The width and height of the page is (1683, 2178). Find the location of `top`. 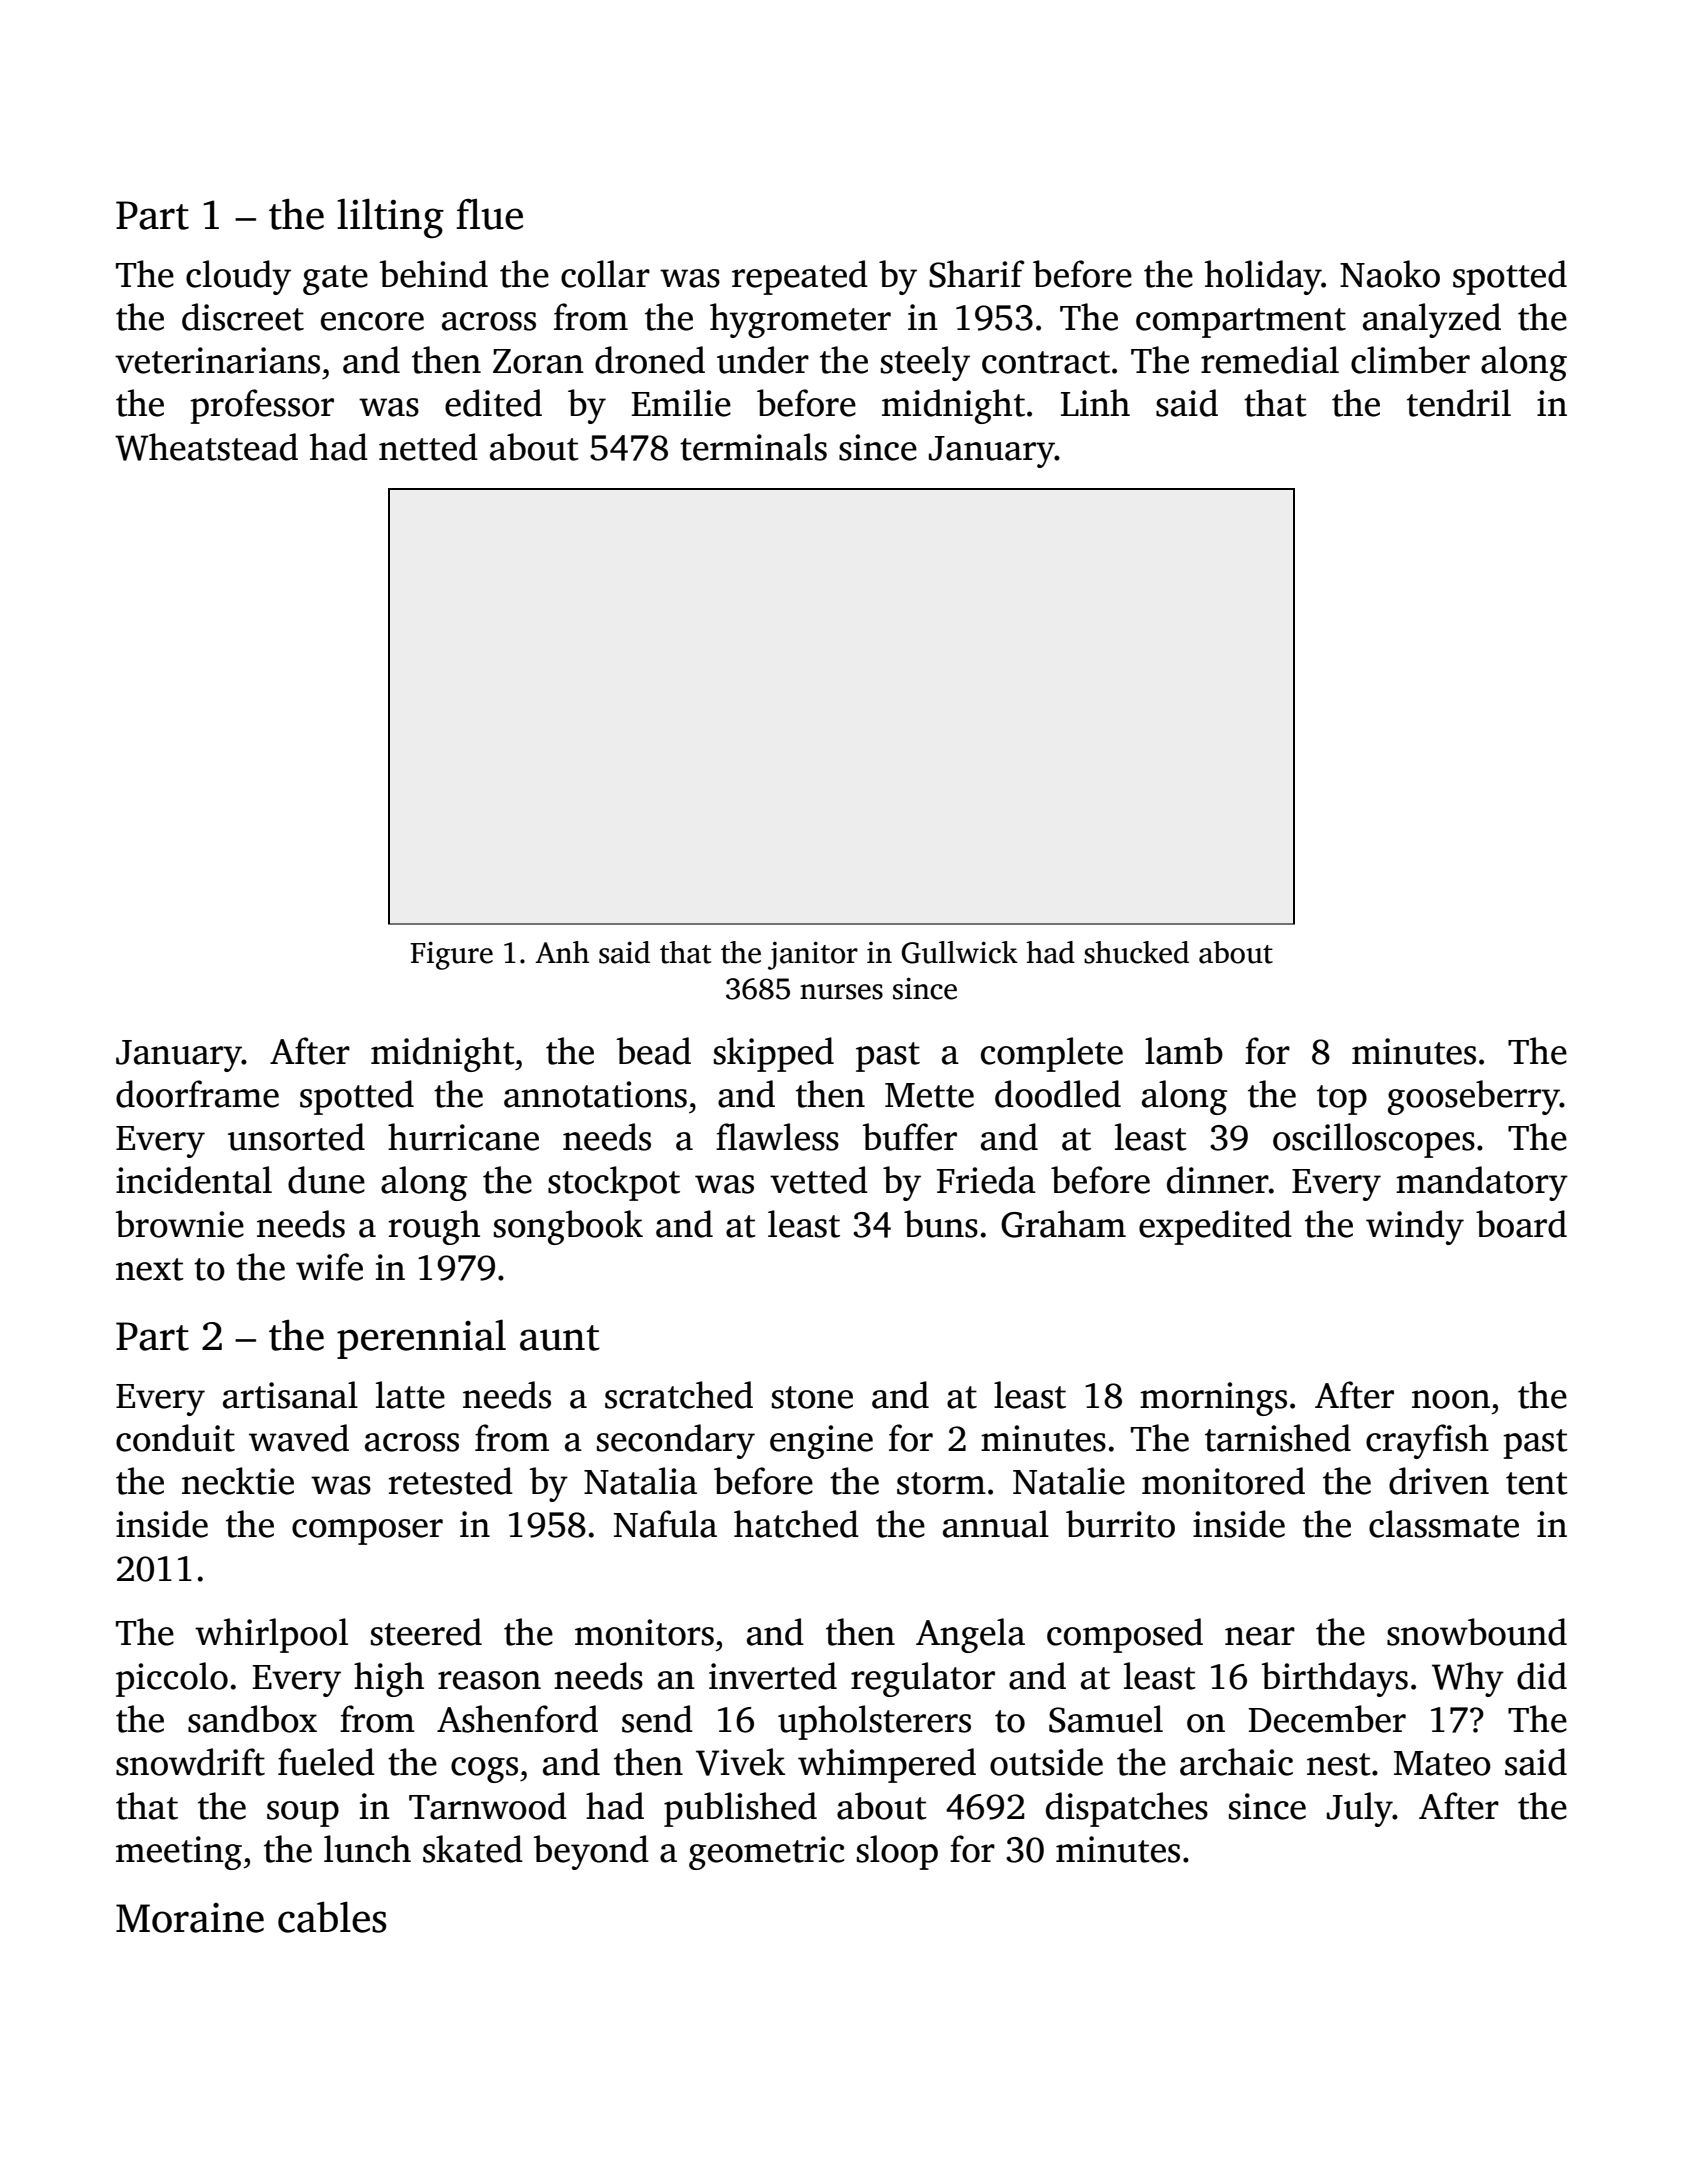

top is located at coordinates (1342, 1100).
